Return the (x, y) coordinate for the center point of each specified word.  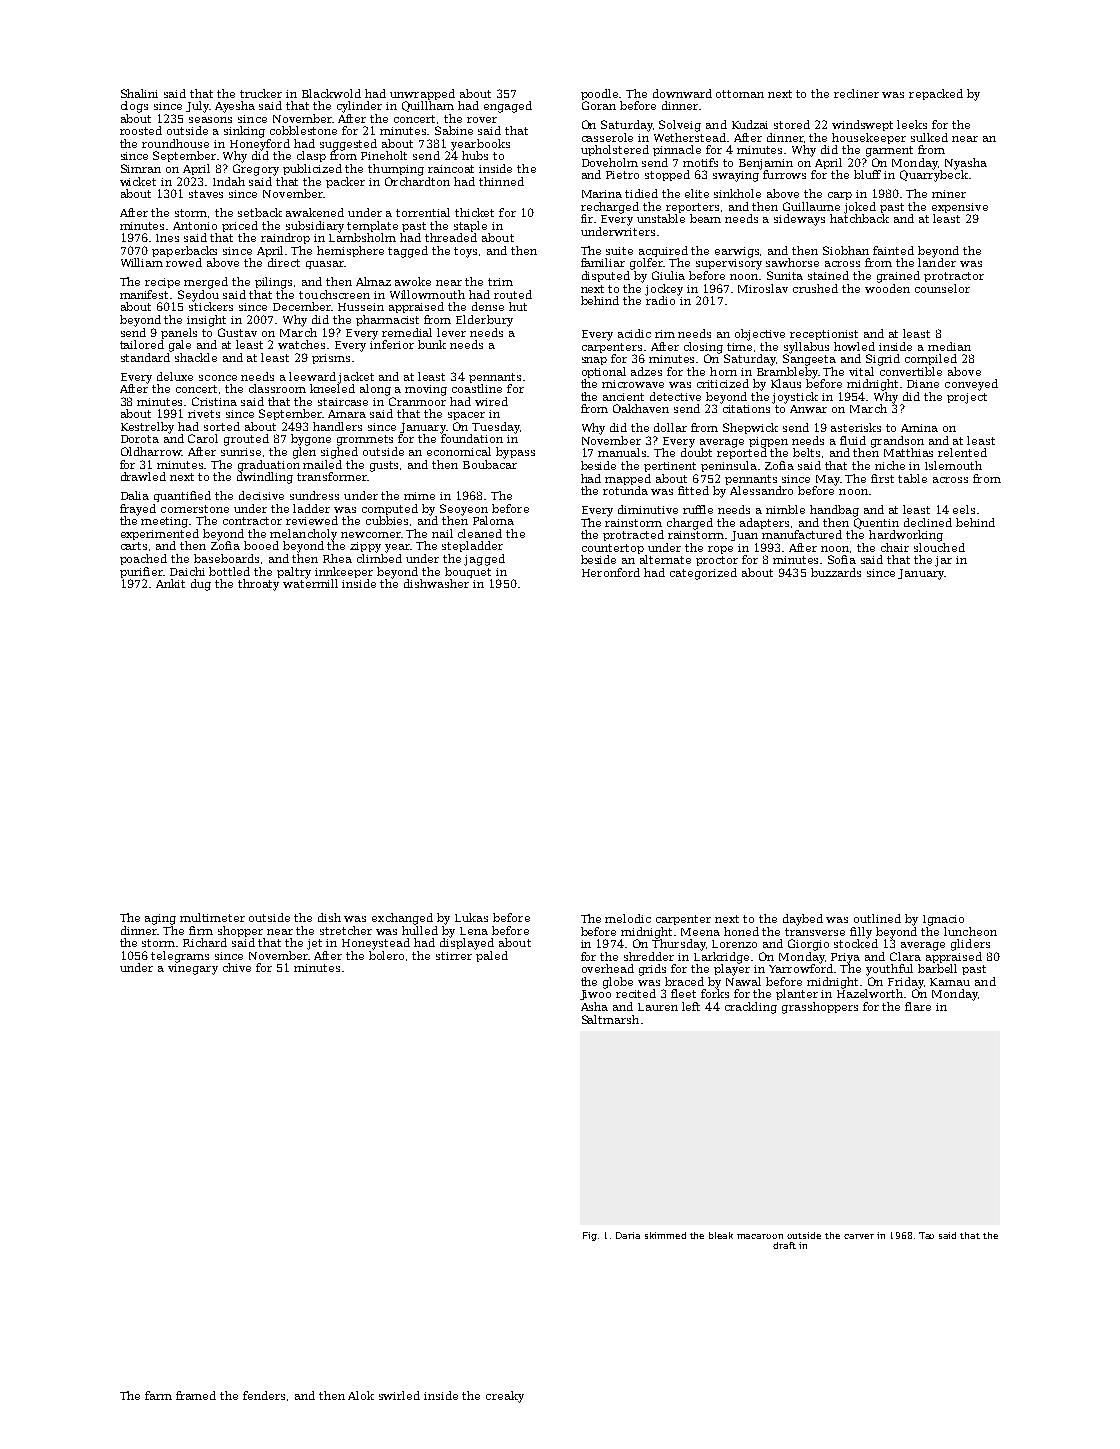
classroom (277, 388)
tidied (641, 193)
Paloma (493, 520)
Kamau (950, 982)
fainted (893, 250)
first (882, 478)
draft (784, 1245)
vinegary (193, 969)
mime (419, 496)
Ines (167, 238)
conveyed (971, 385)
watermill (310, 583)
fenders (264, 1395)
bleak (721, 1235)
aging (160, 919)
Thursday (679, 945)
